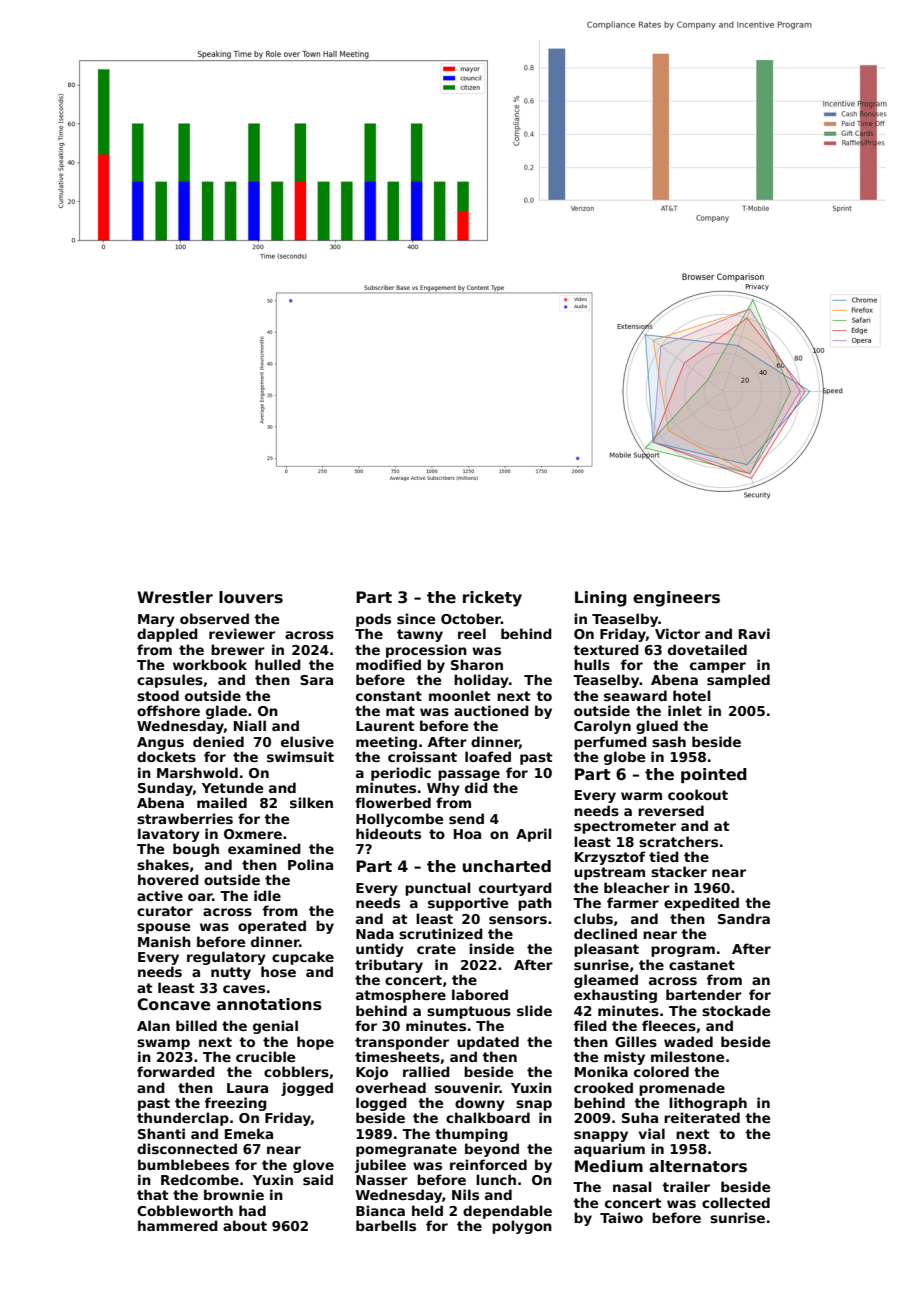  What do you see at coordinates (252, 1210) in the document?
I see `had` at bounding box center [252, 1210].
